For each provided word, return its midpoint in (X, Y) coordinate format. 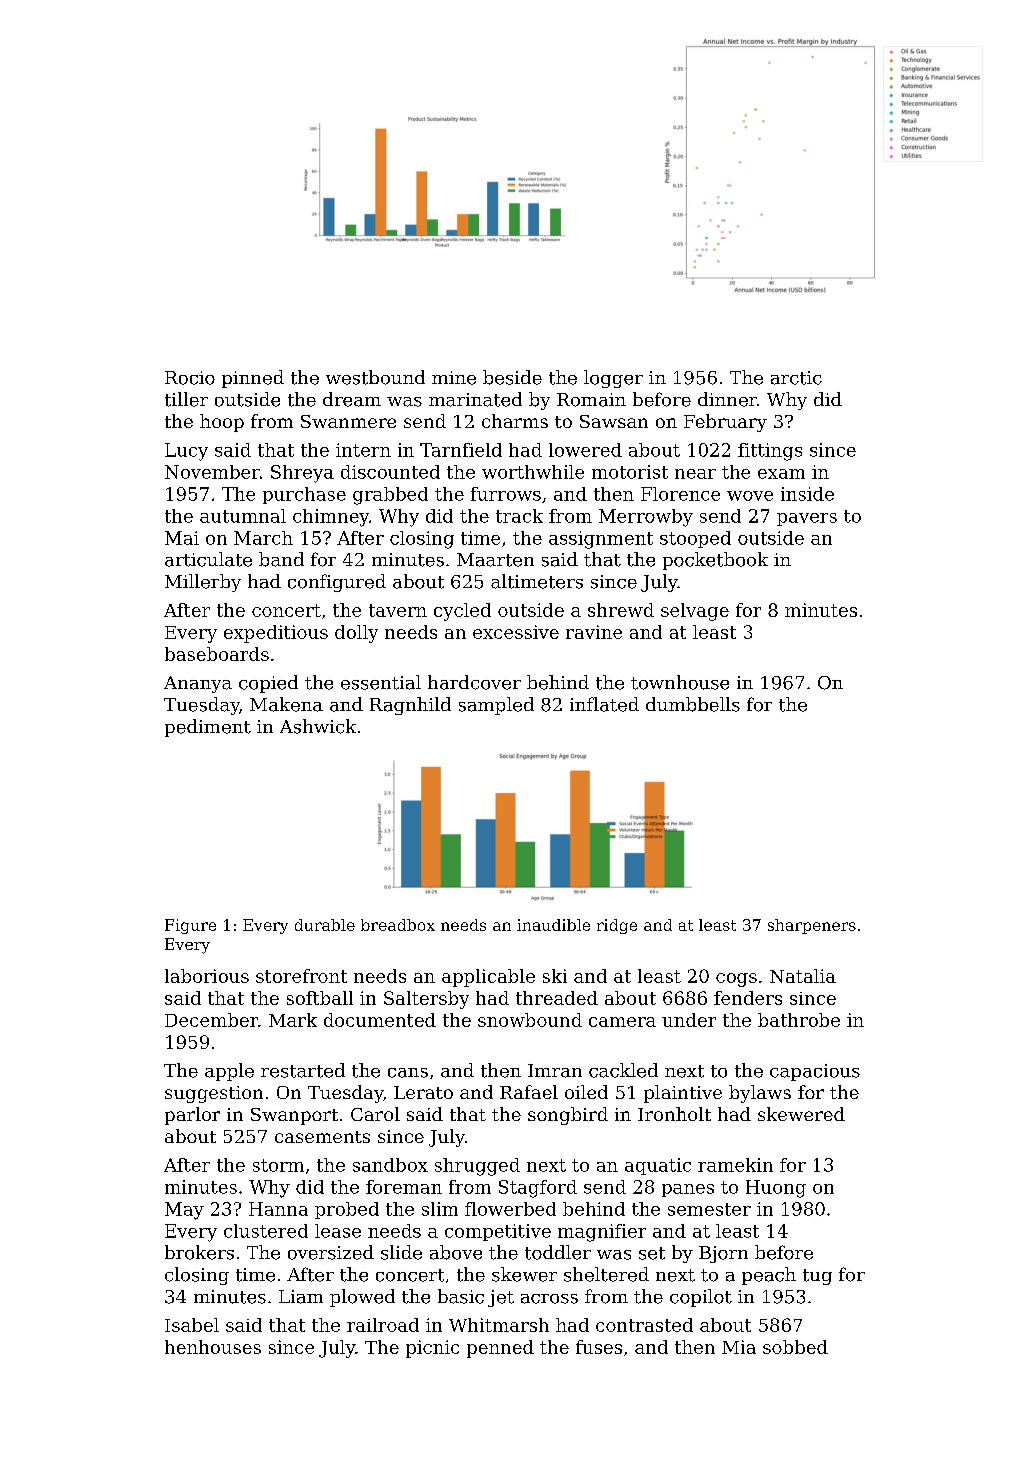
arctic (796, 378)
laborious (207, 976)
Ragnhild (410, 706)
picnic (432, 1349)
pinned (253, 379)
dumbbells (693, 704)
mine (454, 378)
